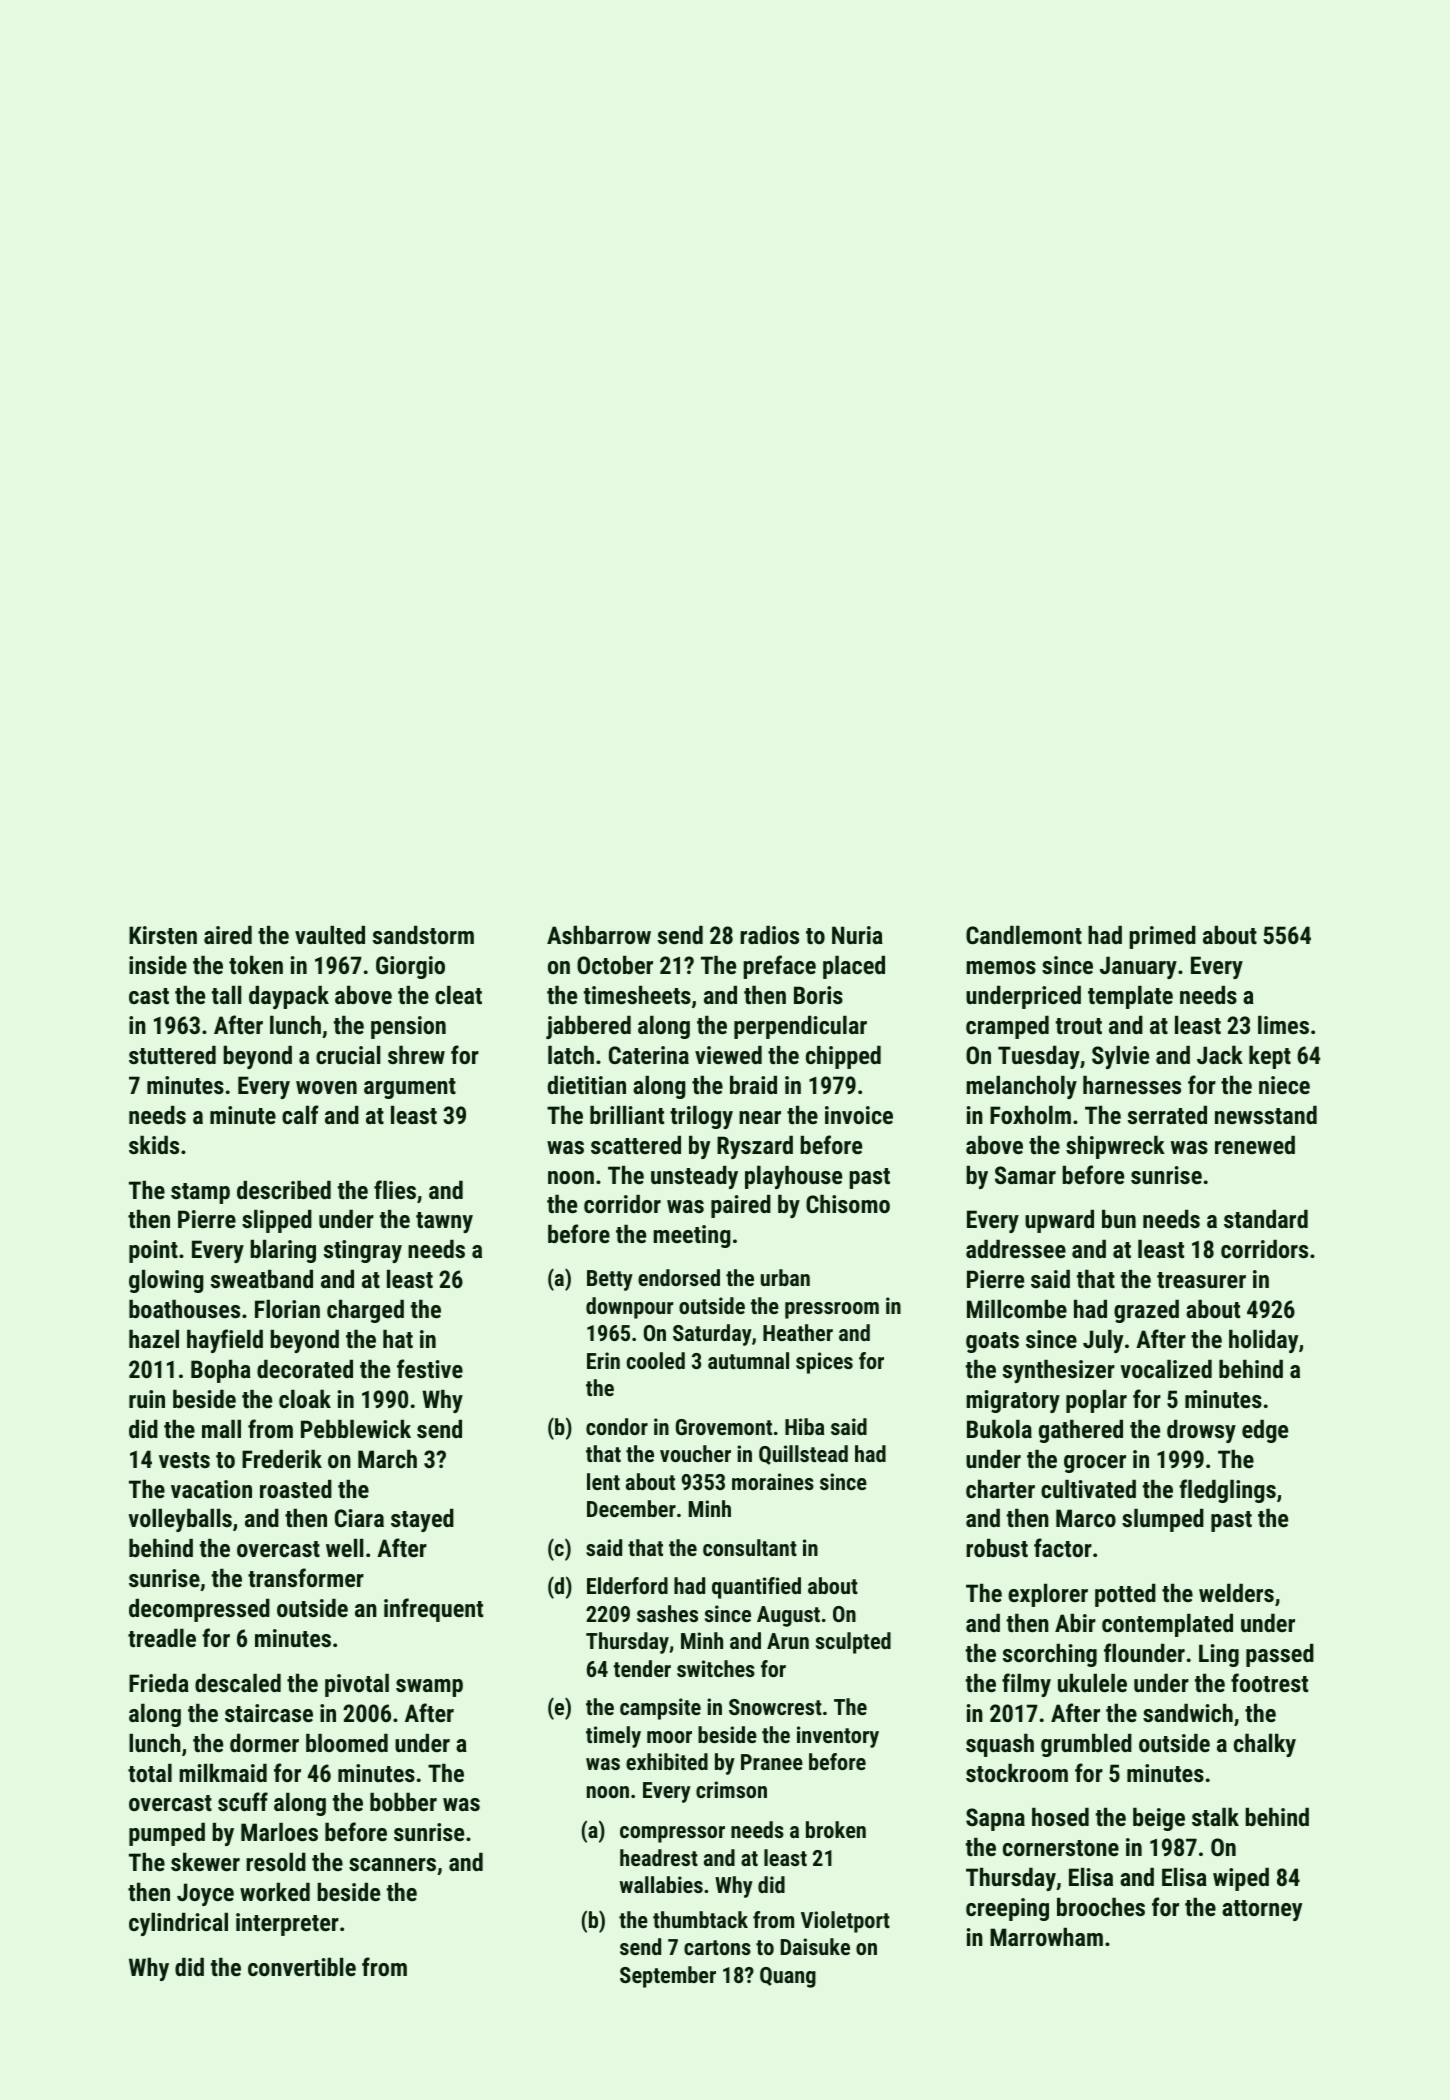  What do you see at coordinates (1266, 1219) in the screenshot?
I see `standard` at bounding box center [1266, 1219].
